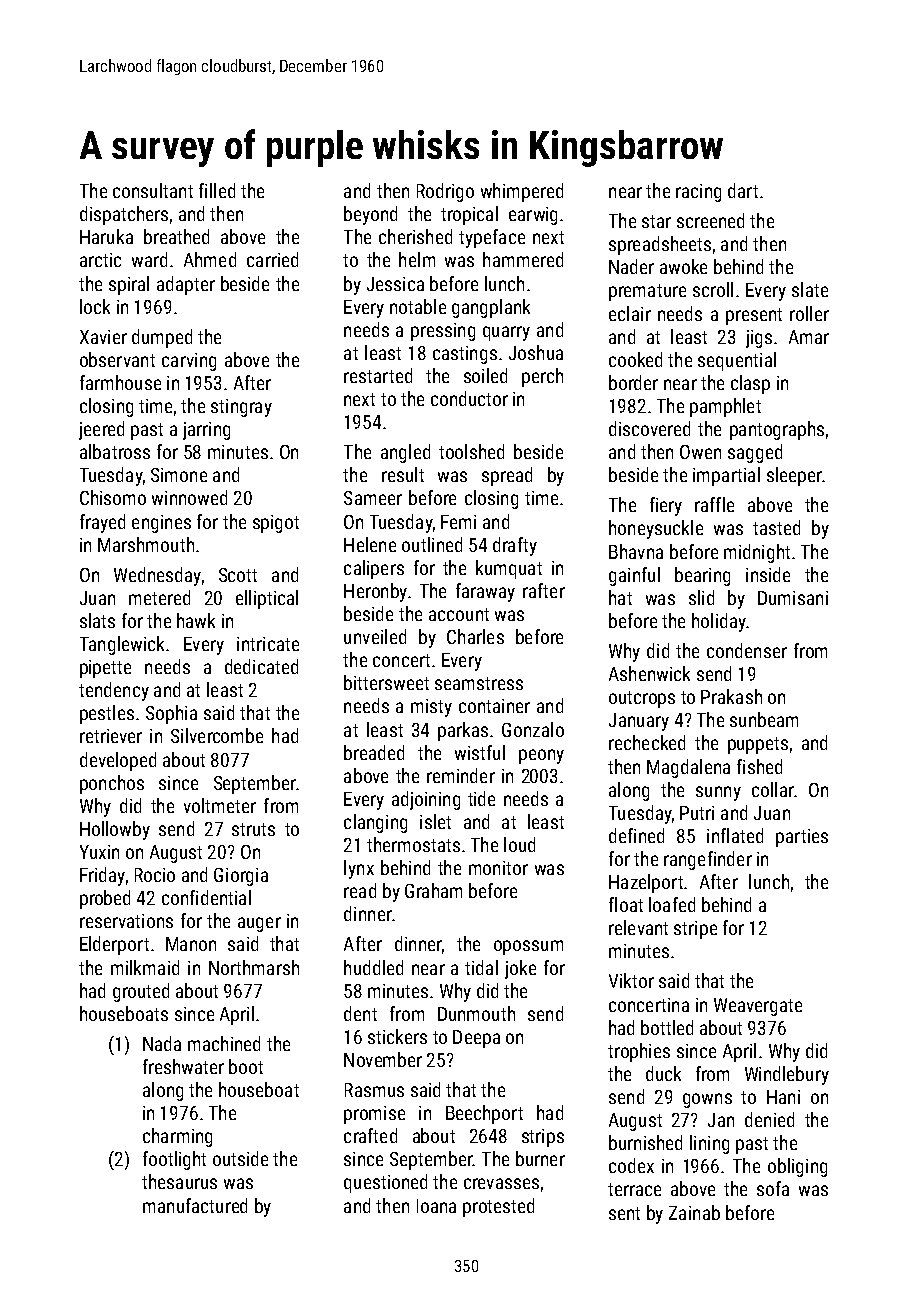 The width and height of the screenshot is (908, 1316). What do you see at coordinates (240, 1158) in the screenshot?
I see `outside` at bounding box center [240, 1158].
